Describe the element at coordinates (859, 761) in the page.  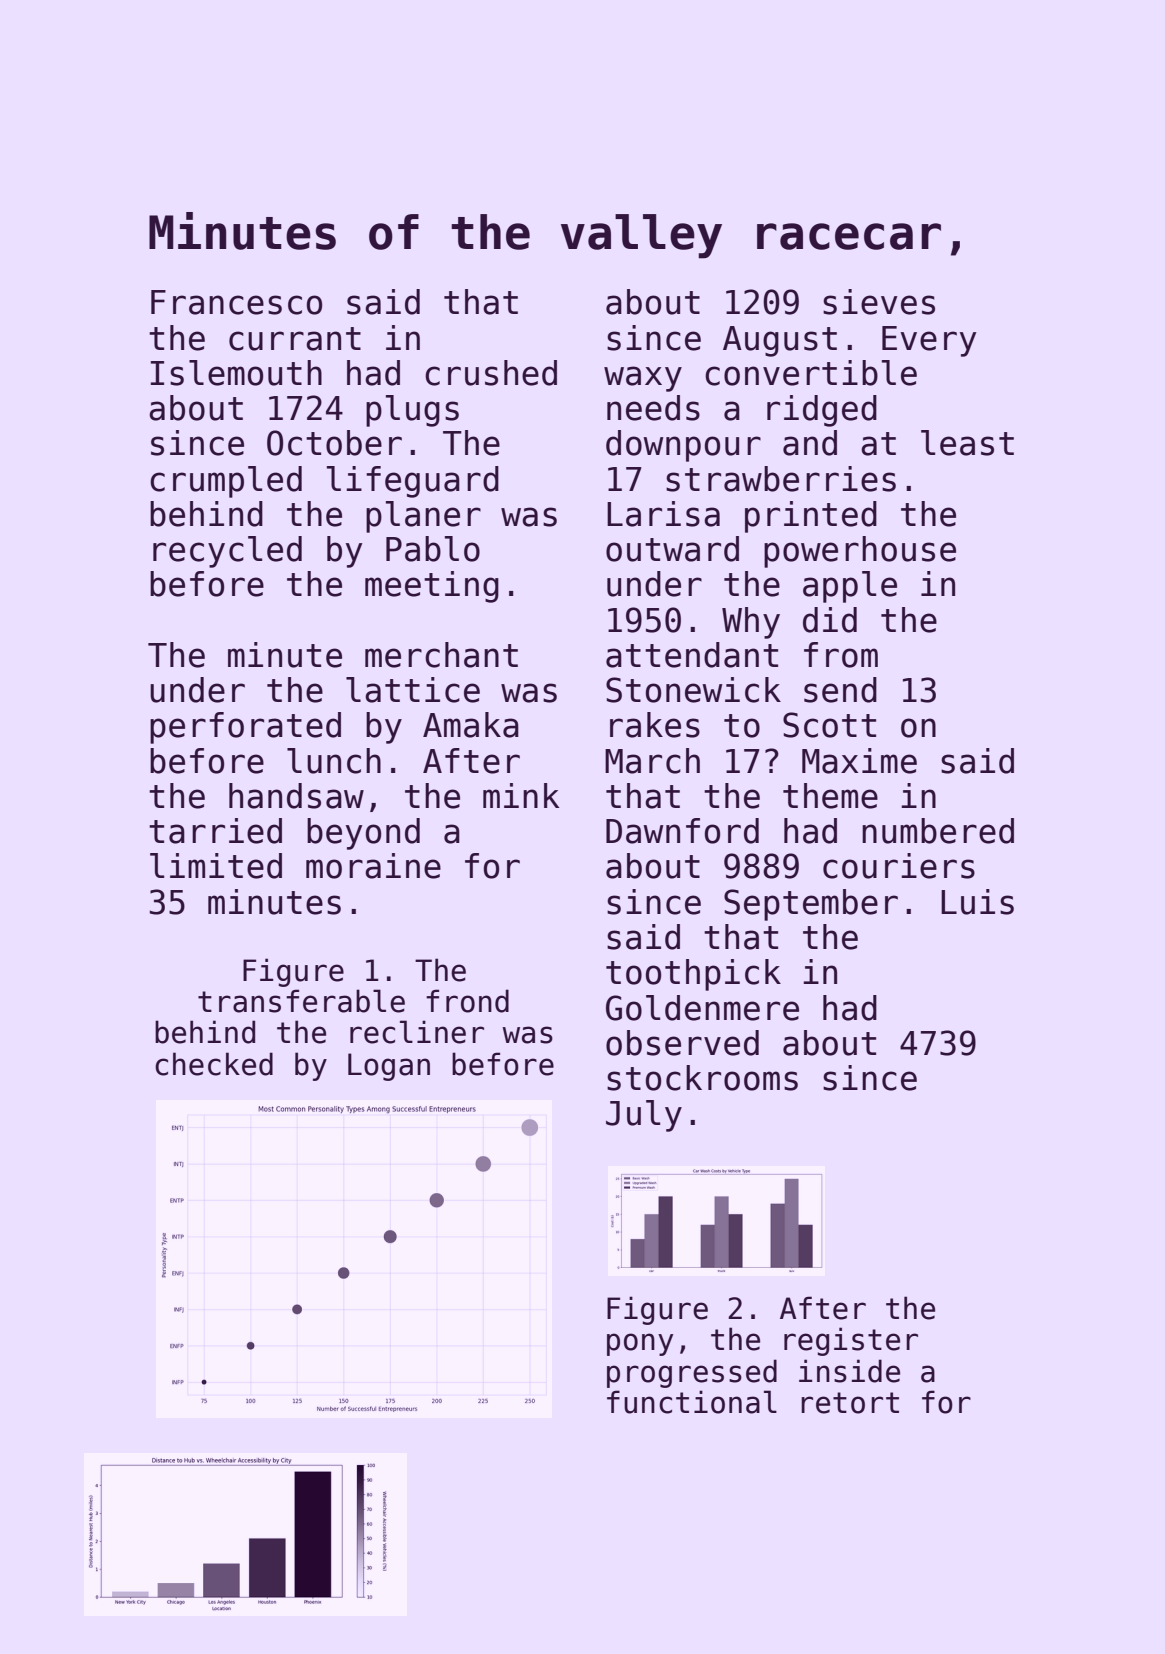
I see `Maxime` at that location.
